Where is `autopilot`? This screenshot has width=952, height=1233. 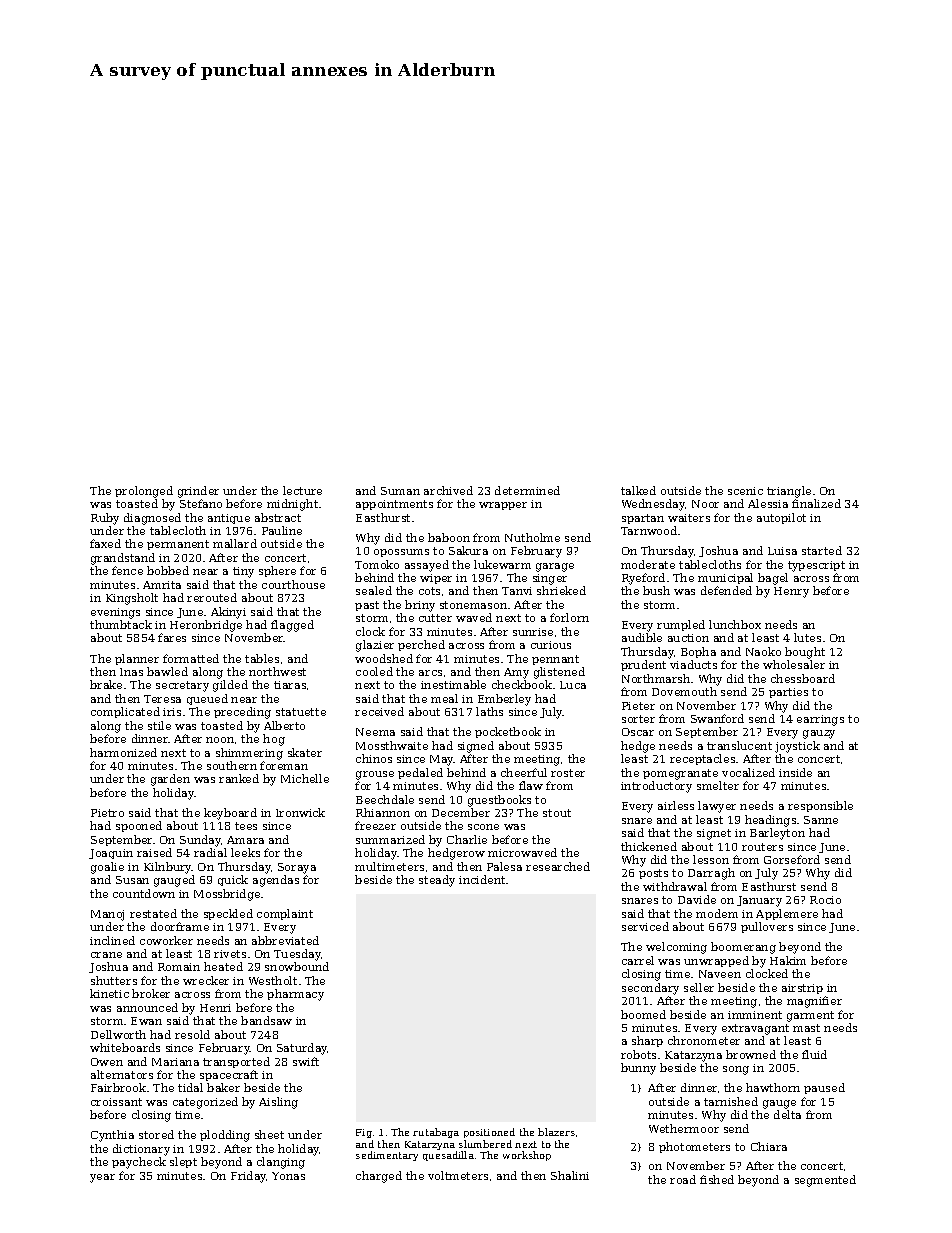
autopilot is located at coordinates (781, 518).
